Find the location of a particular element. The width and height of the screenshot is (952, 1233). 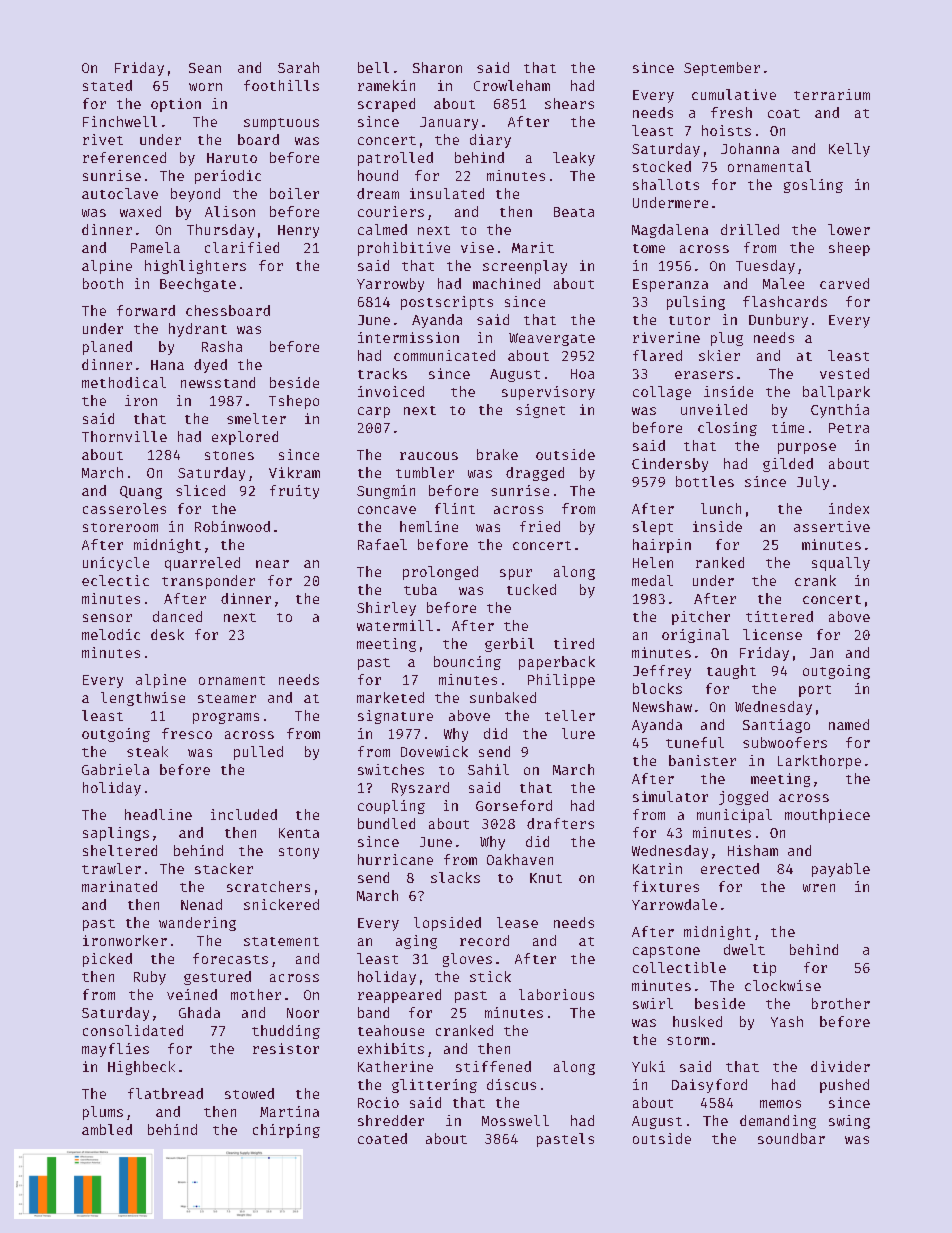

chirping is located at coordinates (286, 1131).
